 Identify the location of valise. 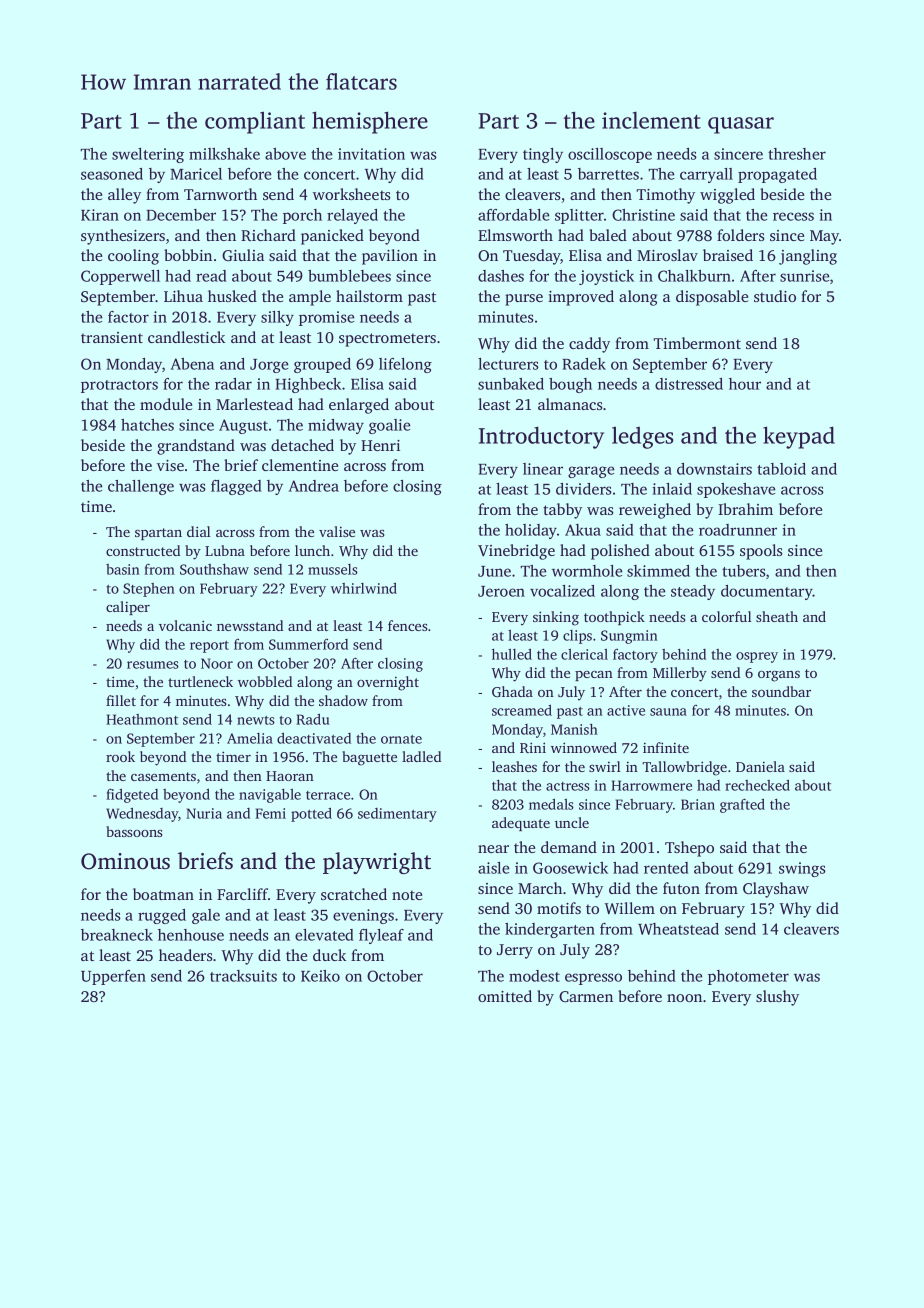
(337, 531).
